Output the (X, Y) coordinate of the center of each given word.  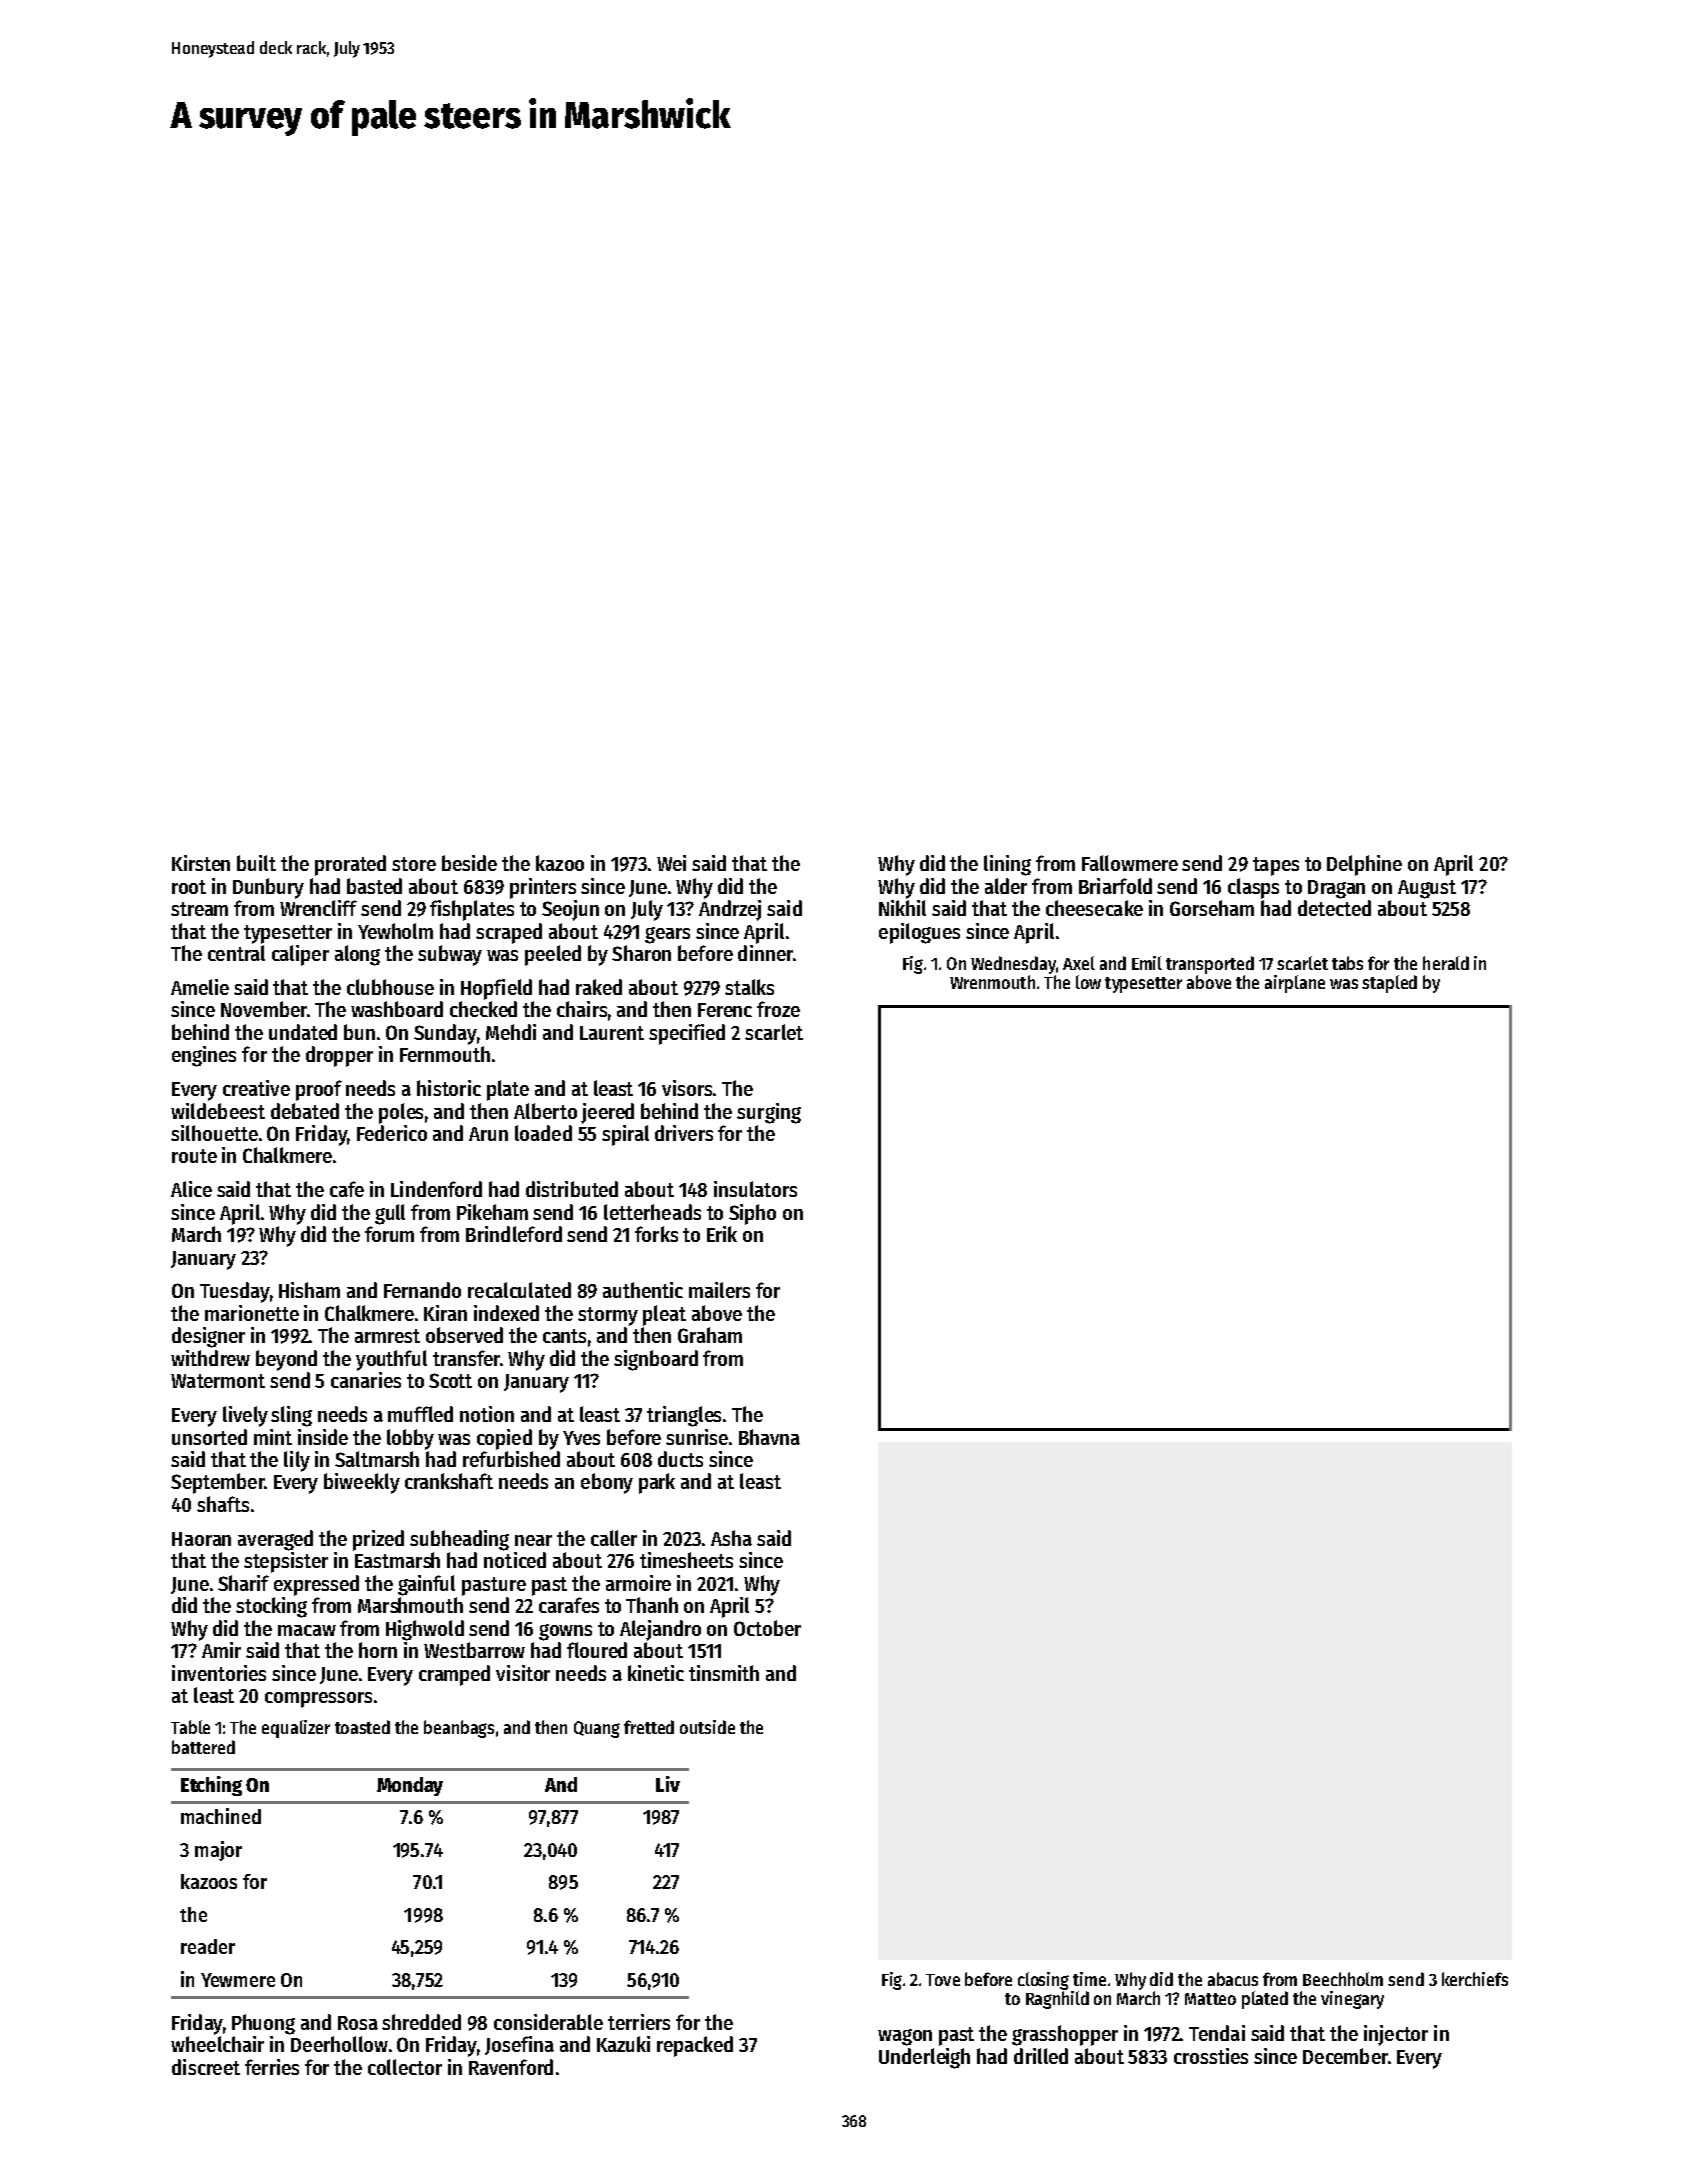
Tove (943, 1980)
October (767, 1628)
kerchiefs (1475, 1979)
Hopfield (496, 989)
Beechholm (1343, 1979)
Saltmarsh (377, 1459)
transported (1210, 965)
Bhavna (769, 1437)
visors (687, 1088)
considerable (548, 2022)
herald (1446, 963)
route (194, 1156)
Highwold (425, 1630)
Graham (710, 1335)
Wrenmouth (992, 982)
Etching (211, 1786)
